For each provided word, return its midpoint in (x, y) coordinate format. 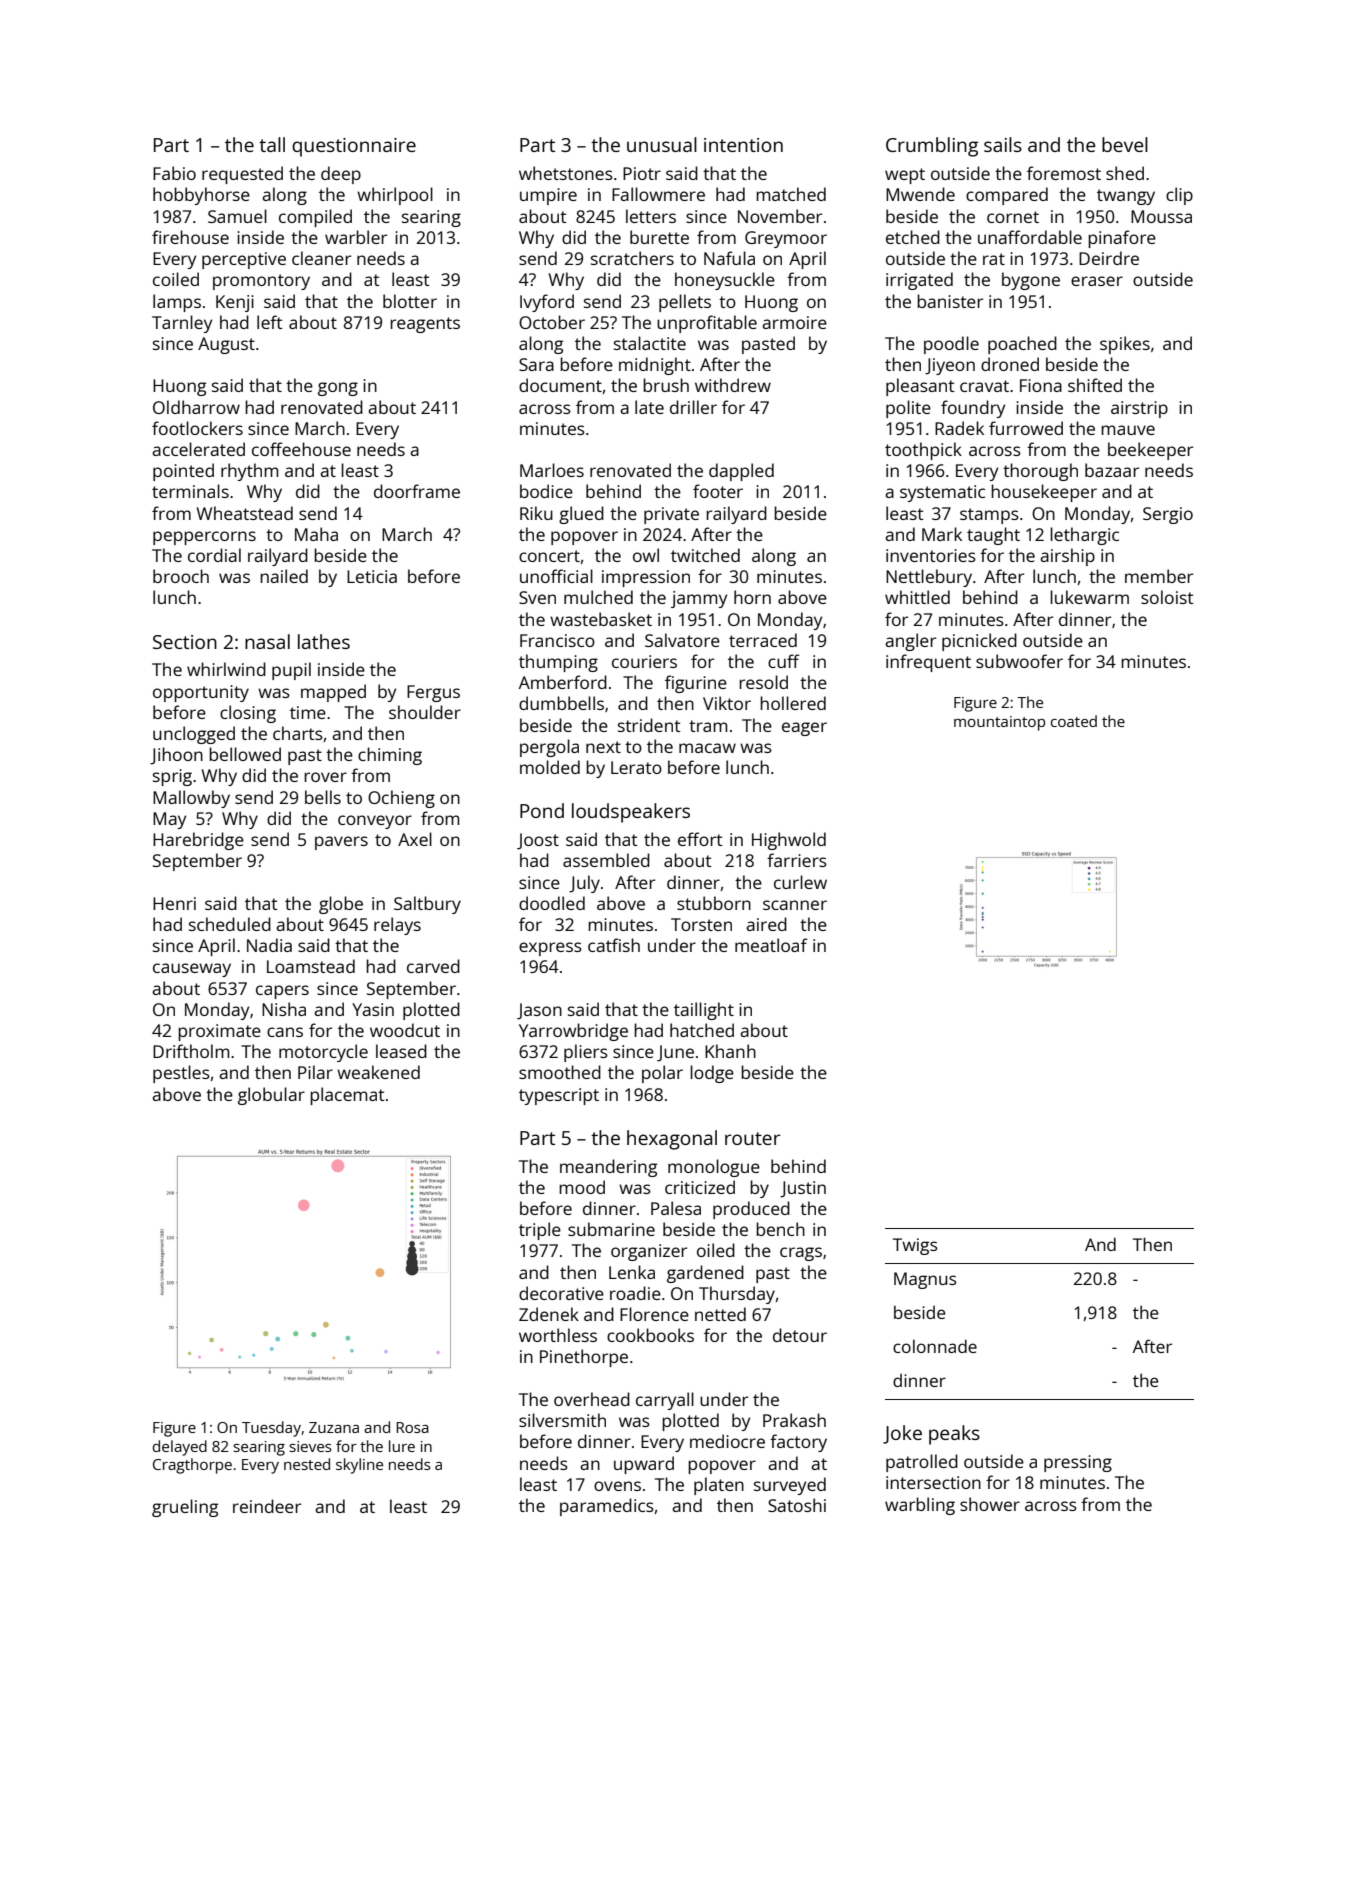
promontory (261, 282)
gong (338, 389)
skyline (359, 1466)
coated (1074, 721)
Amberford (563, 682)
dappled (741, 472)
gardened (705, 1274)
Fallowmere (658, 194)
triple (540, 1231)
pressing (1078, 1463)
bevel (1125, 144)
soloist (1167, 597)
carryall (665, 1401)
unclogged (194, 735)
